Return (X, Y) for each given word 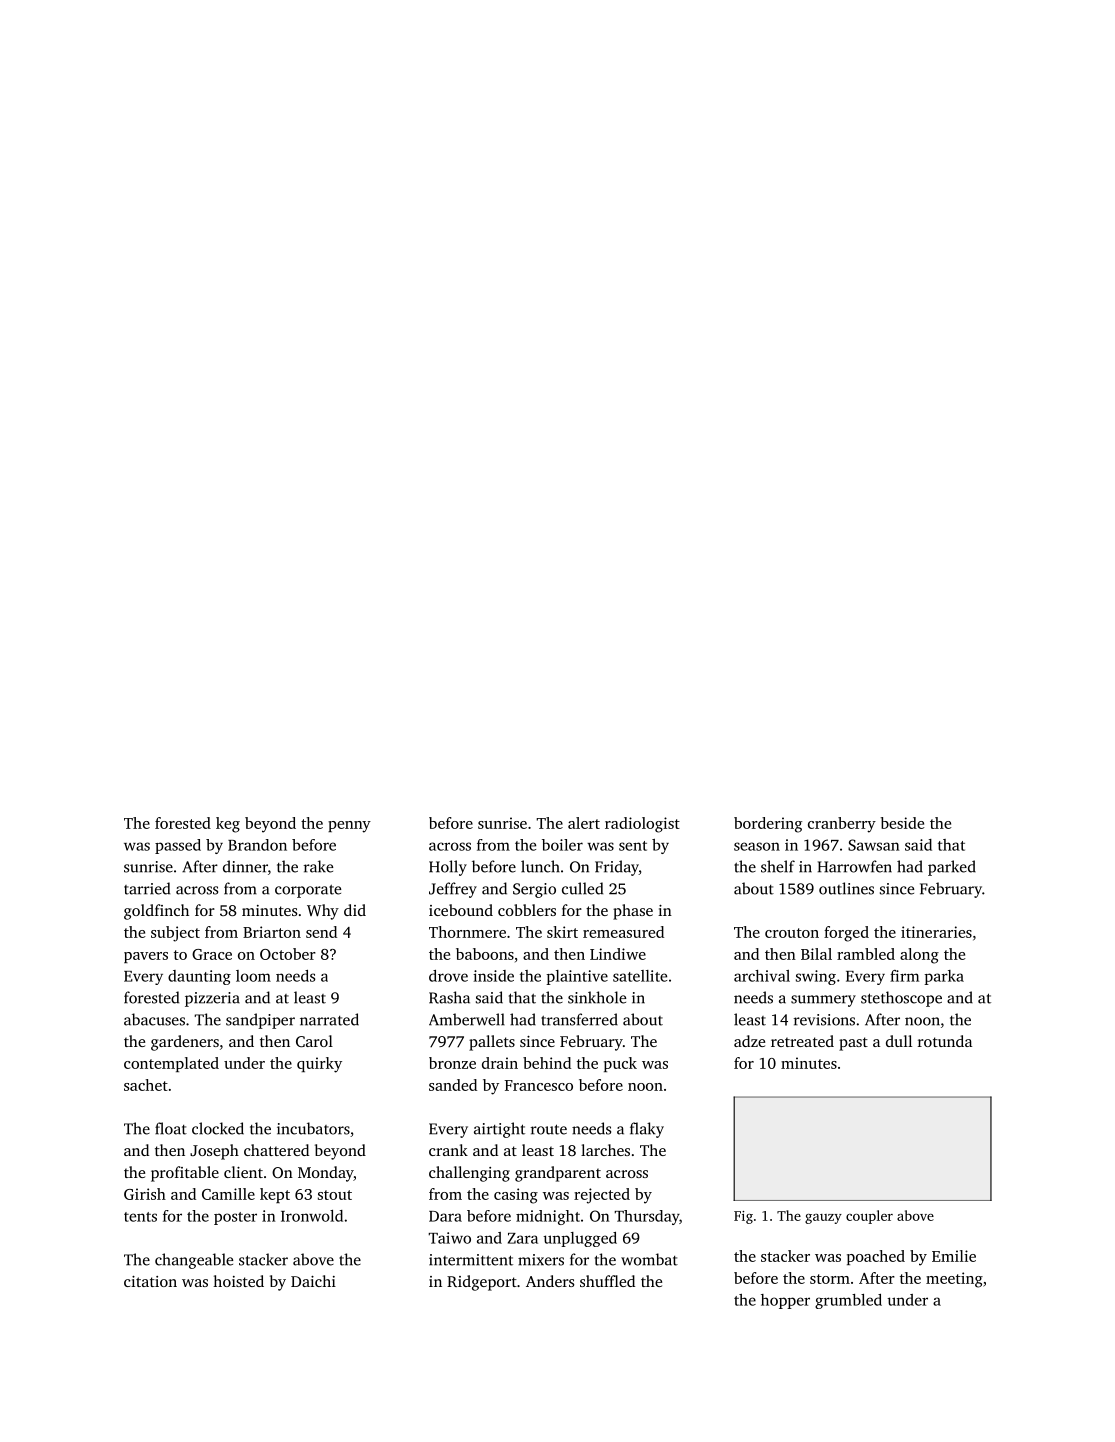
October (288, 954)
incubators (313, 1128)
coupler (869, 1217)
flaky (647, 1130)
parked (952, 868)
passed (178, 846)
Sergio (534, 890)
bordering (768, 825)
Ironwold (312, 1216)
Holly (448, 868)
